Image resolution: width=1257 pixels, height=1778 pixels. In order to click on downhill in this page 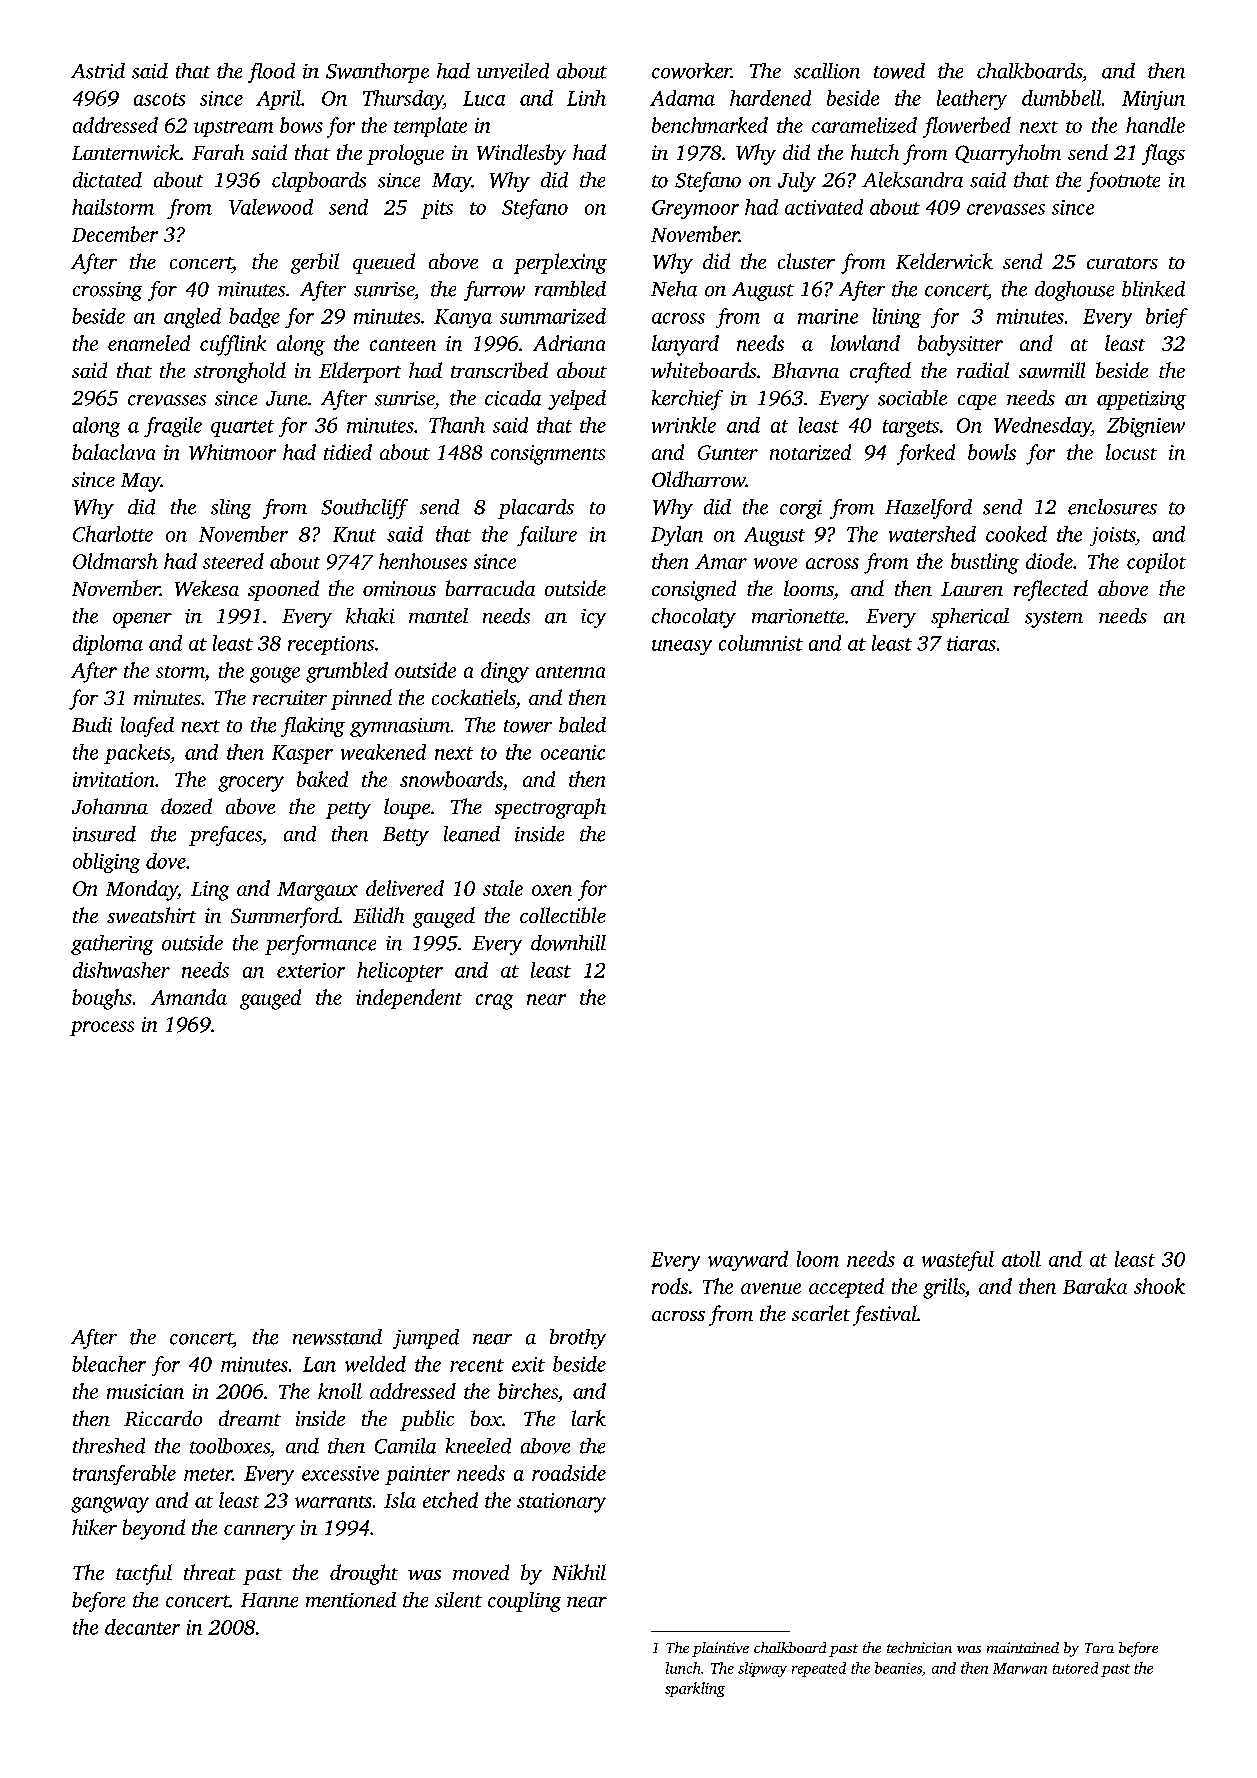, I will do `click(568, 943)`.
